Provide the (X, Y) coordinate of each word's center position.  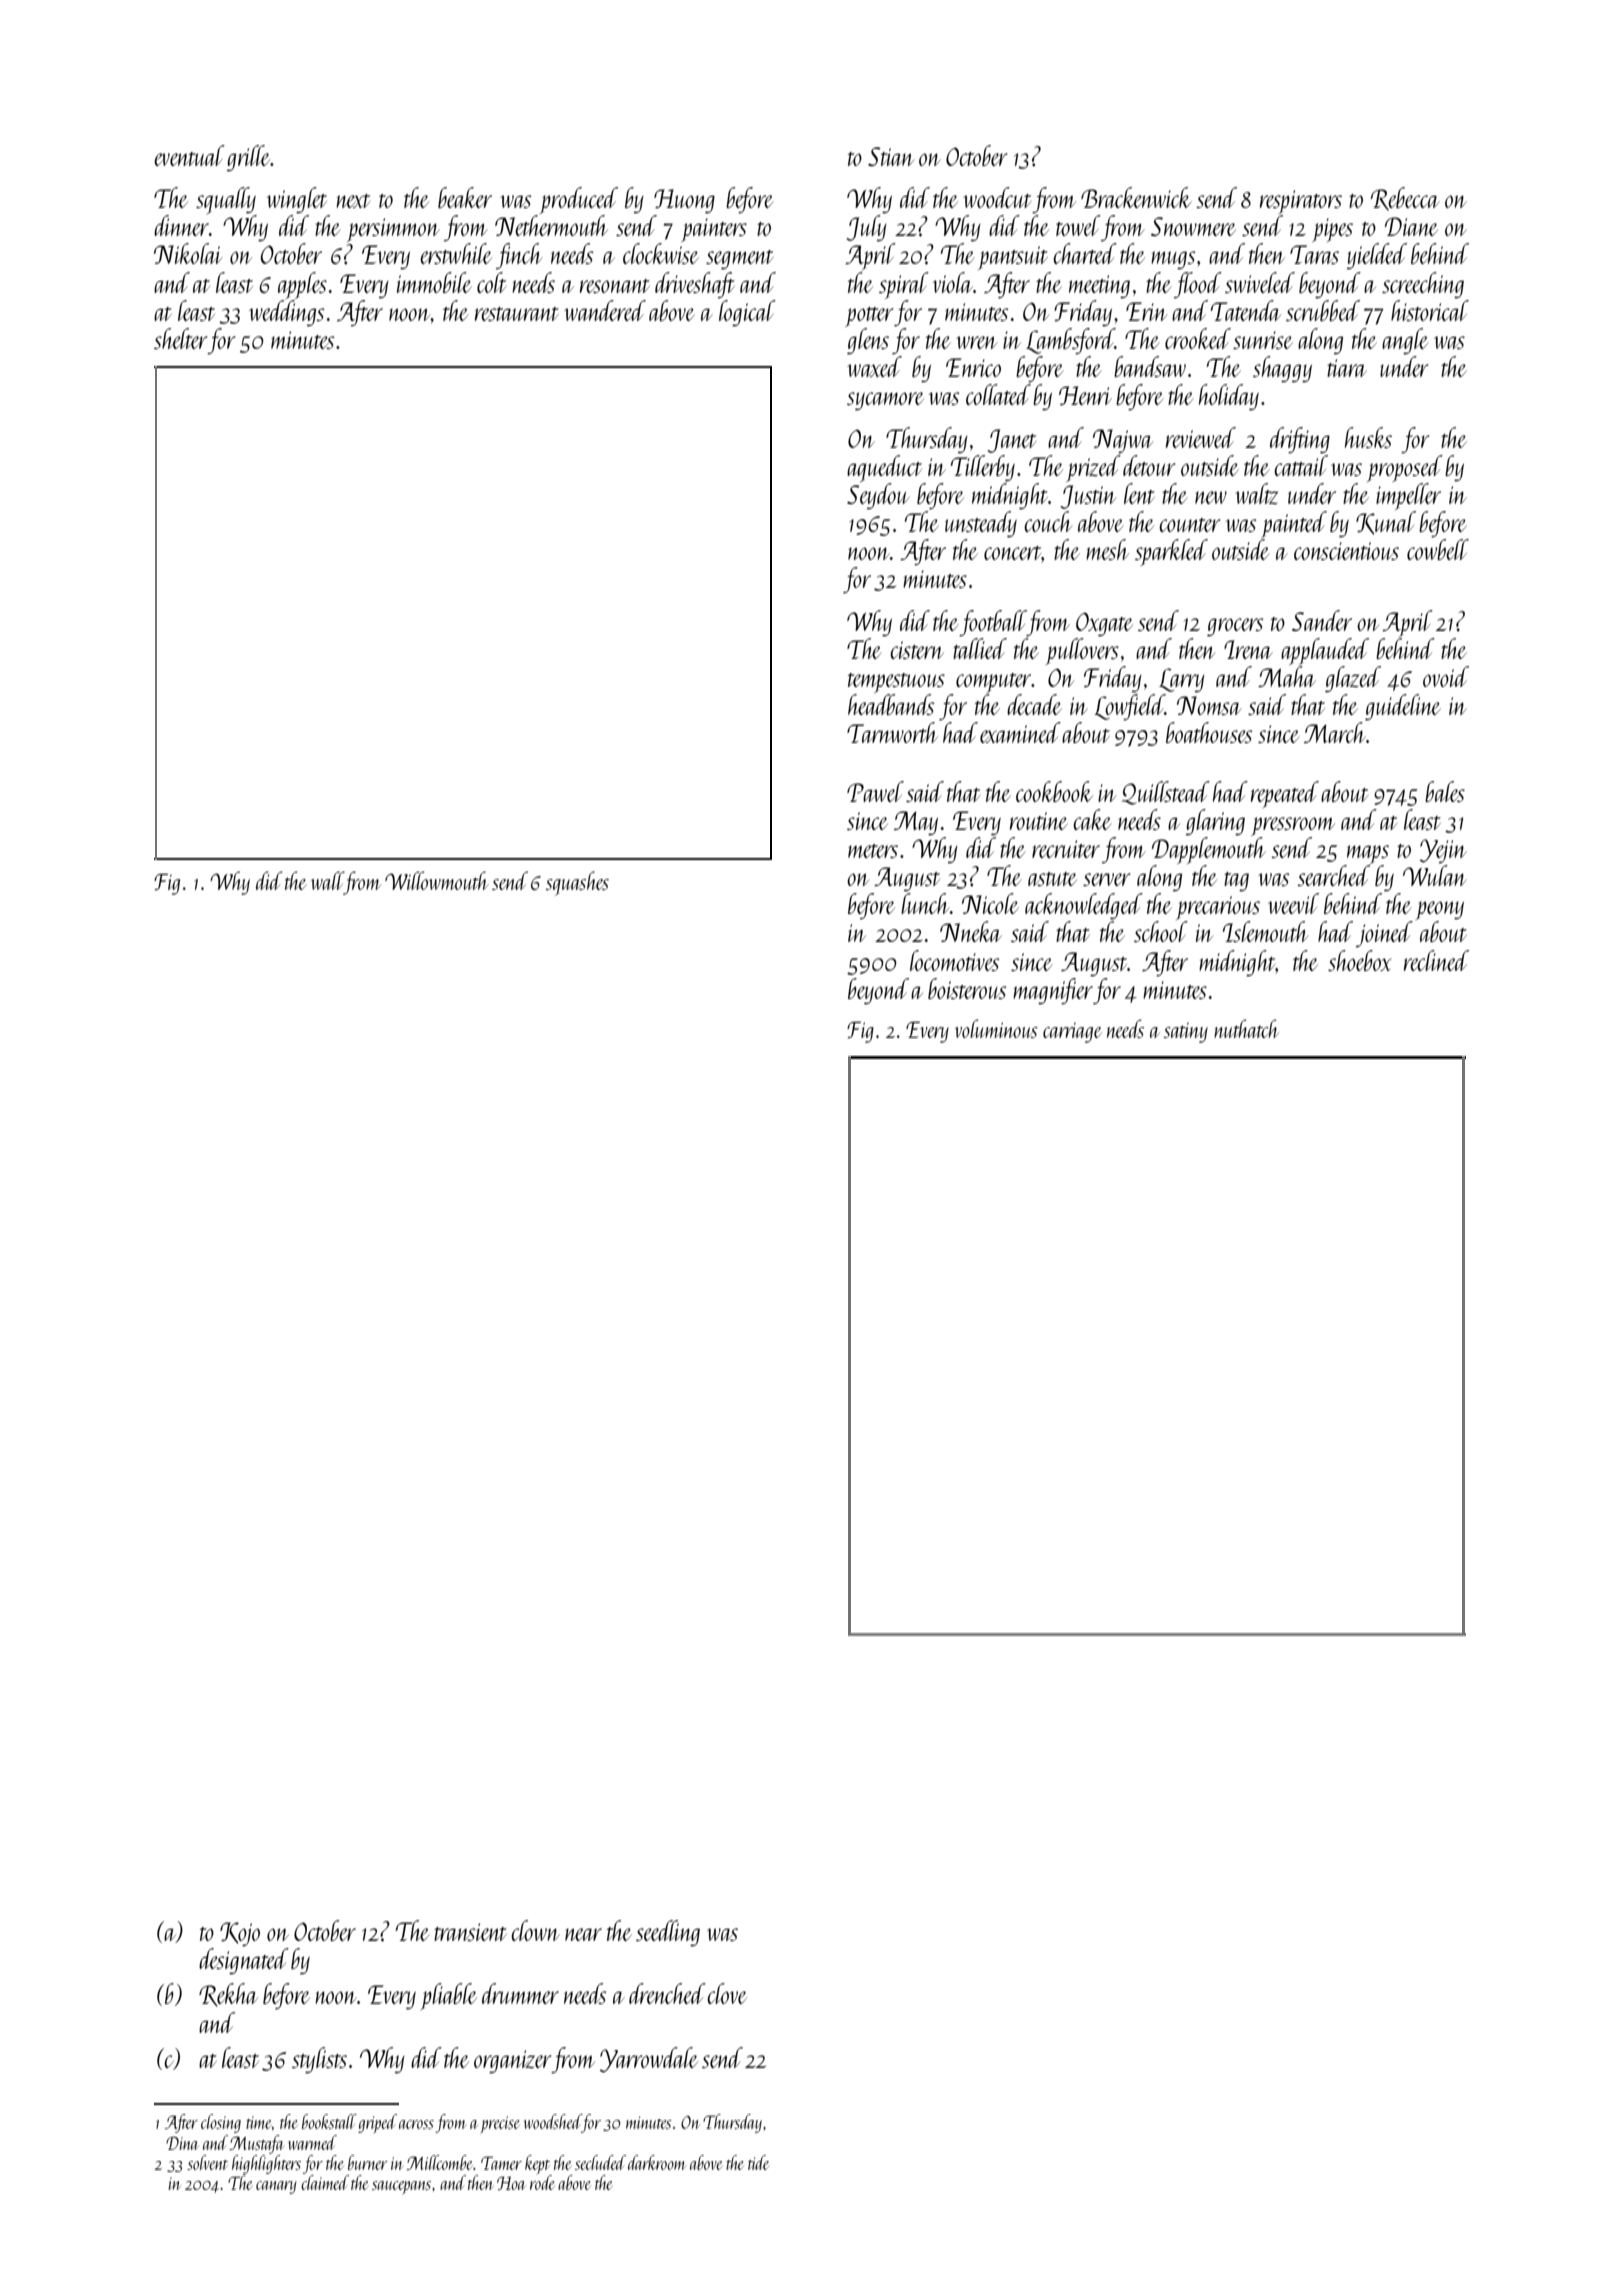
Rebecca (1405, 199)
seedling (668, 1933)
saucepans (401, 2187)
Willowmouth (437, 880)
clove (727, 1993)
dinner (181, 225)
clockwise (661, 253)
